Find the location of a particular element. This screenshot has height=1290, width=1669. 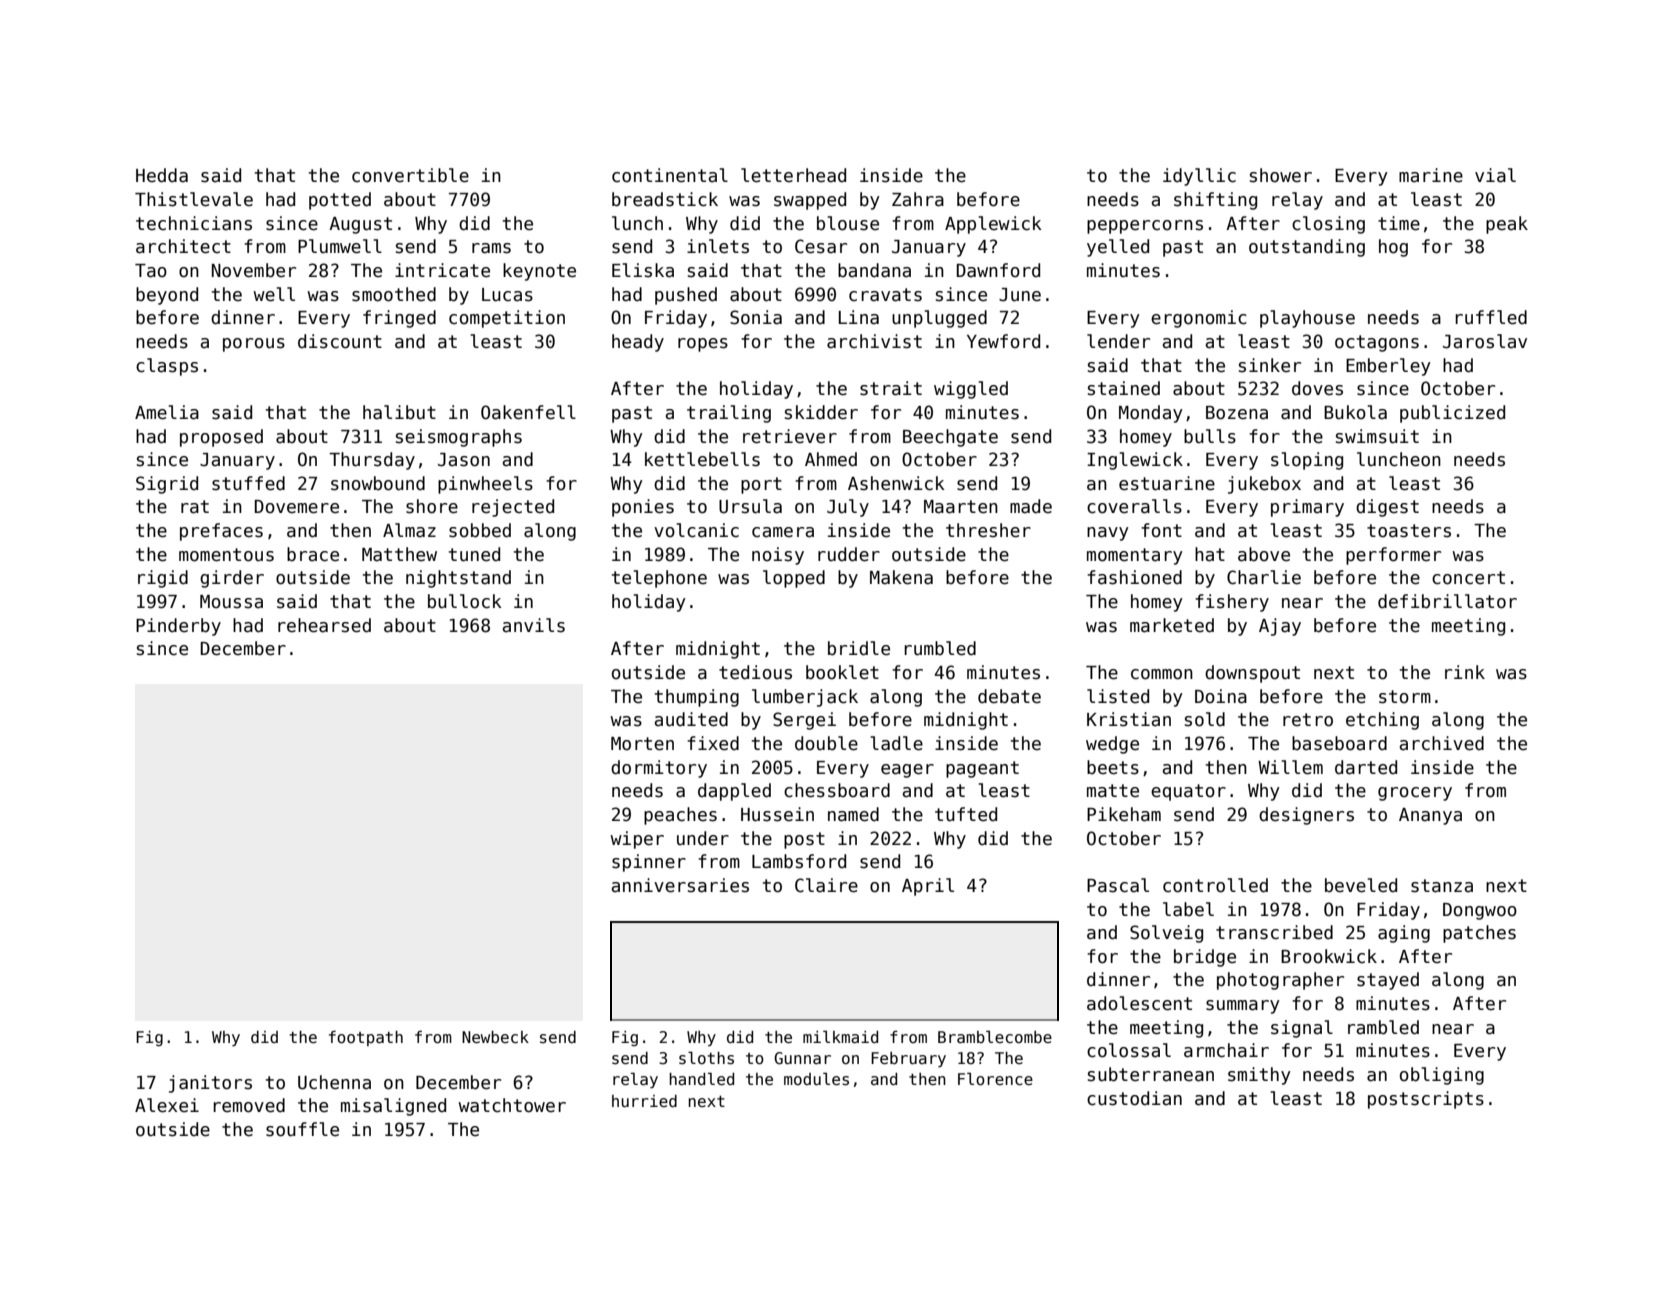

Lucas is located at coordinates (507, 295).
